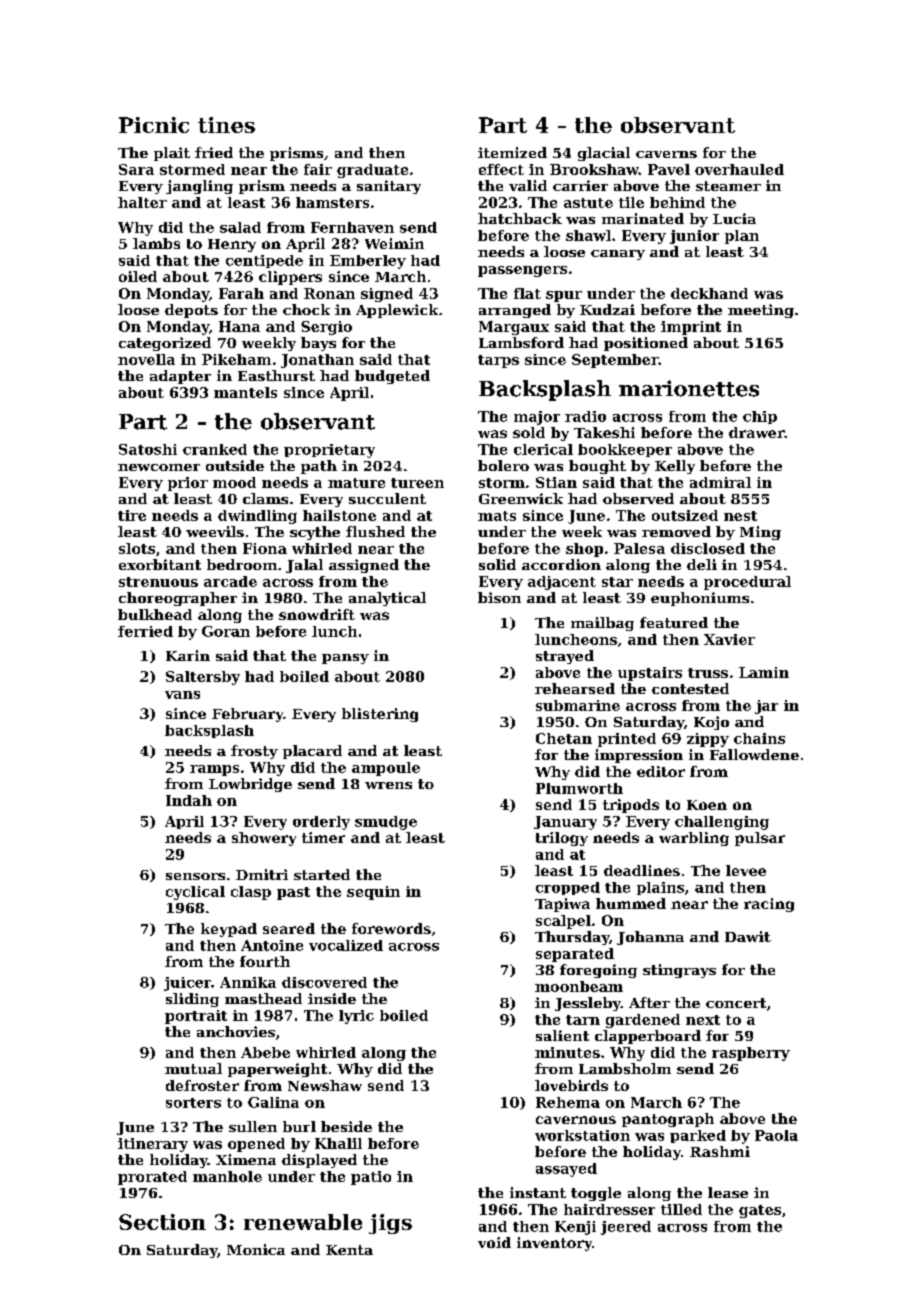 This screenshot has width=924, height=1308. Describe the element at coordinates (189, 800) in the screenshot. I see `Indah` at that location.
